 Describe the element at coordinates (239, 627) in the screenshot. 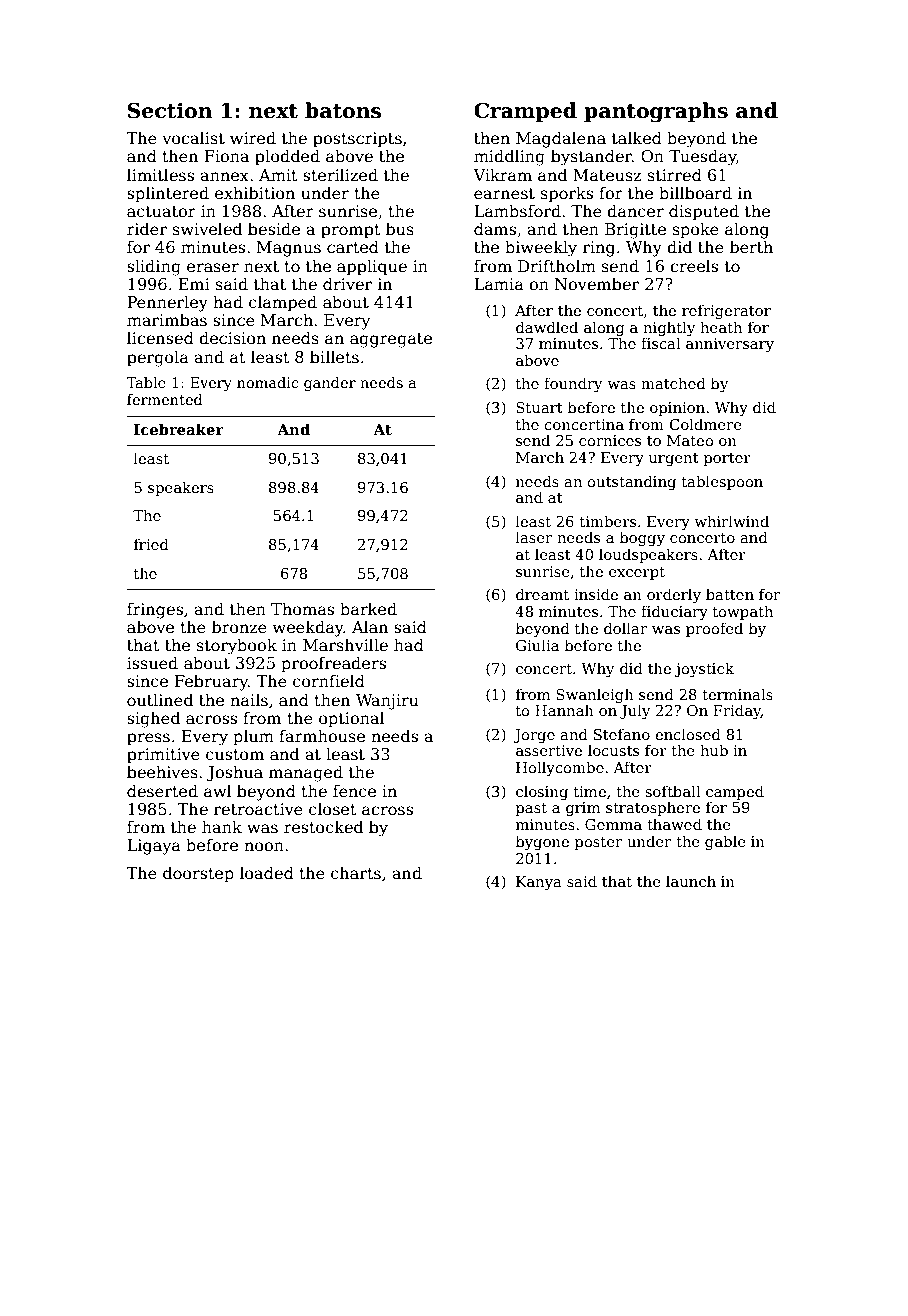

I see `bronze` at that location.
